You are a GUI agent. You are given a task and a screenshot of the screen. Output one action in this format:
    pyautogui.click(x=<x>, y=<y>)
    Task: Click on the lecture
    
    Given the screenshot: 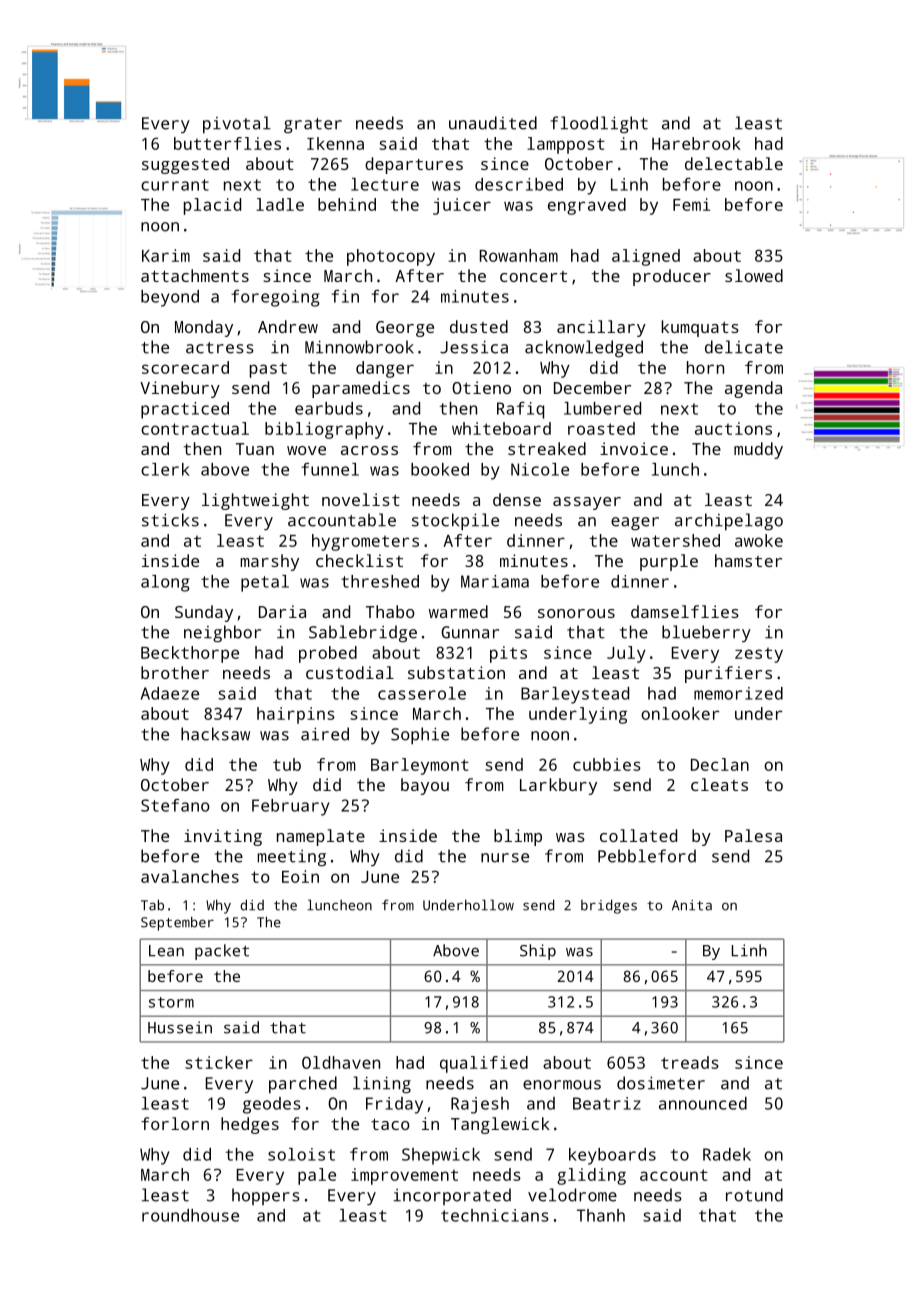 What is the action you would take?
    pyautogui.click(x=385, y=184)
